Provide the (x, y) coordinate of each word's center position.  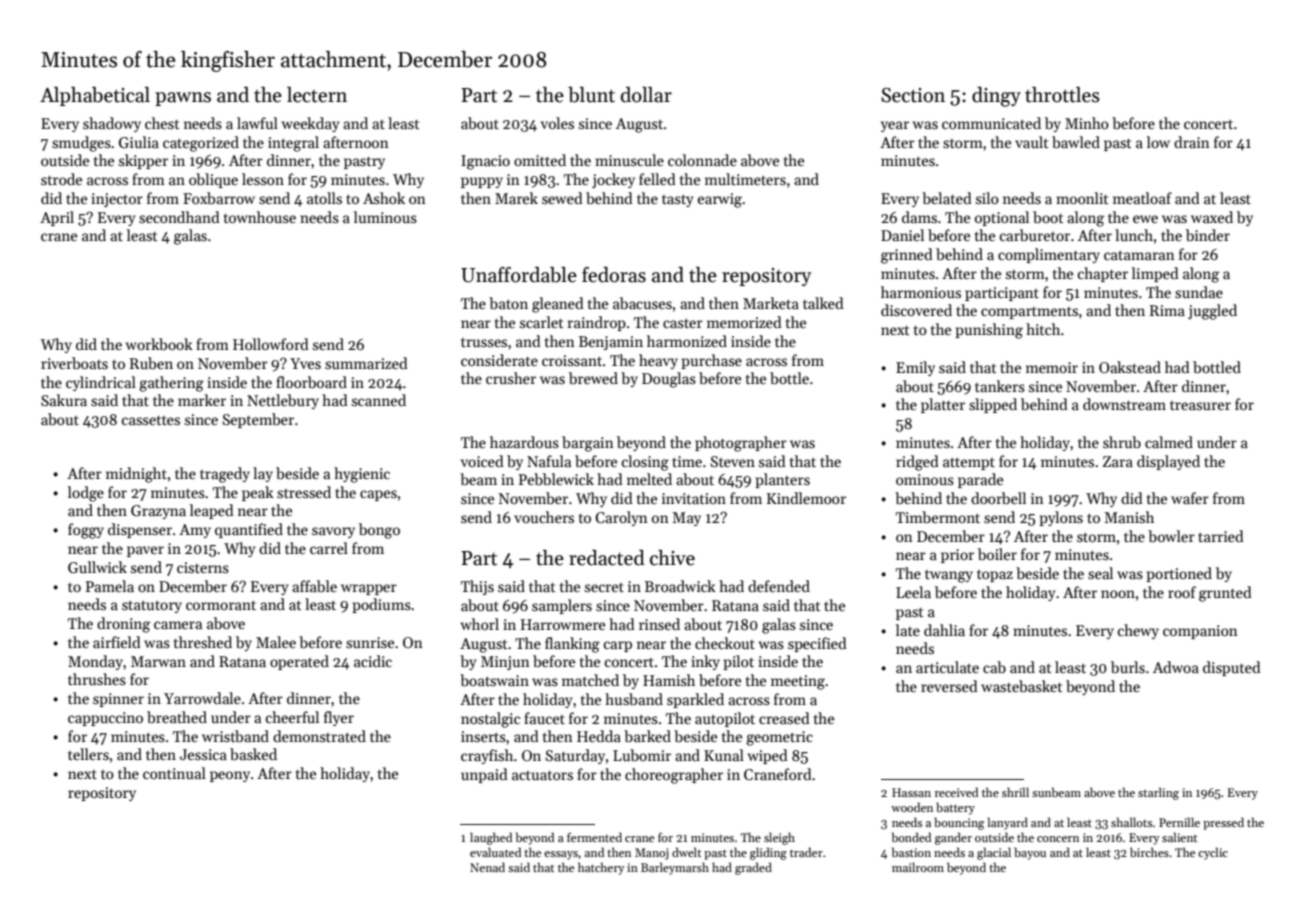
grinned (907, 256)
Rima (1167, 310)
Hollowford (271, 344)
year (895, 126)
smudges (81, 144)
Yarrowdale (202, 698)
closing (645, 463)
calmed (1169, 442)
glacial (994, 853)
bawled (1076, 142)
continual (174, 773)
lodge (86, 494)
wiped (768, 756)
